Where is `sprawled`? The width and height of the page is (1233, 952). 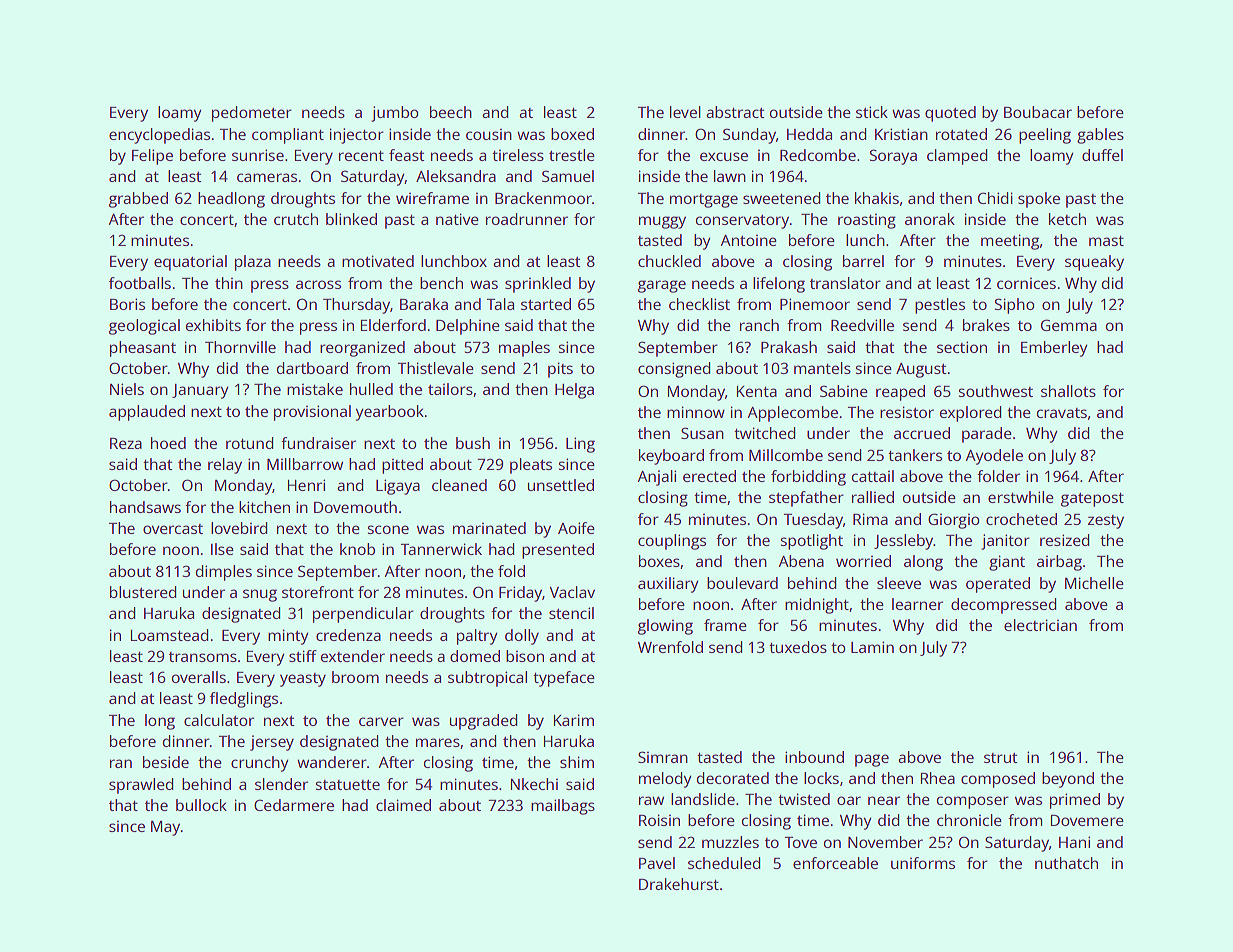
sprawled is located at coordinates (141, 786).
